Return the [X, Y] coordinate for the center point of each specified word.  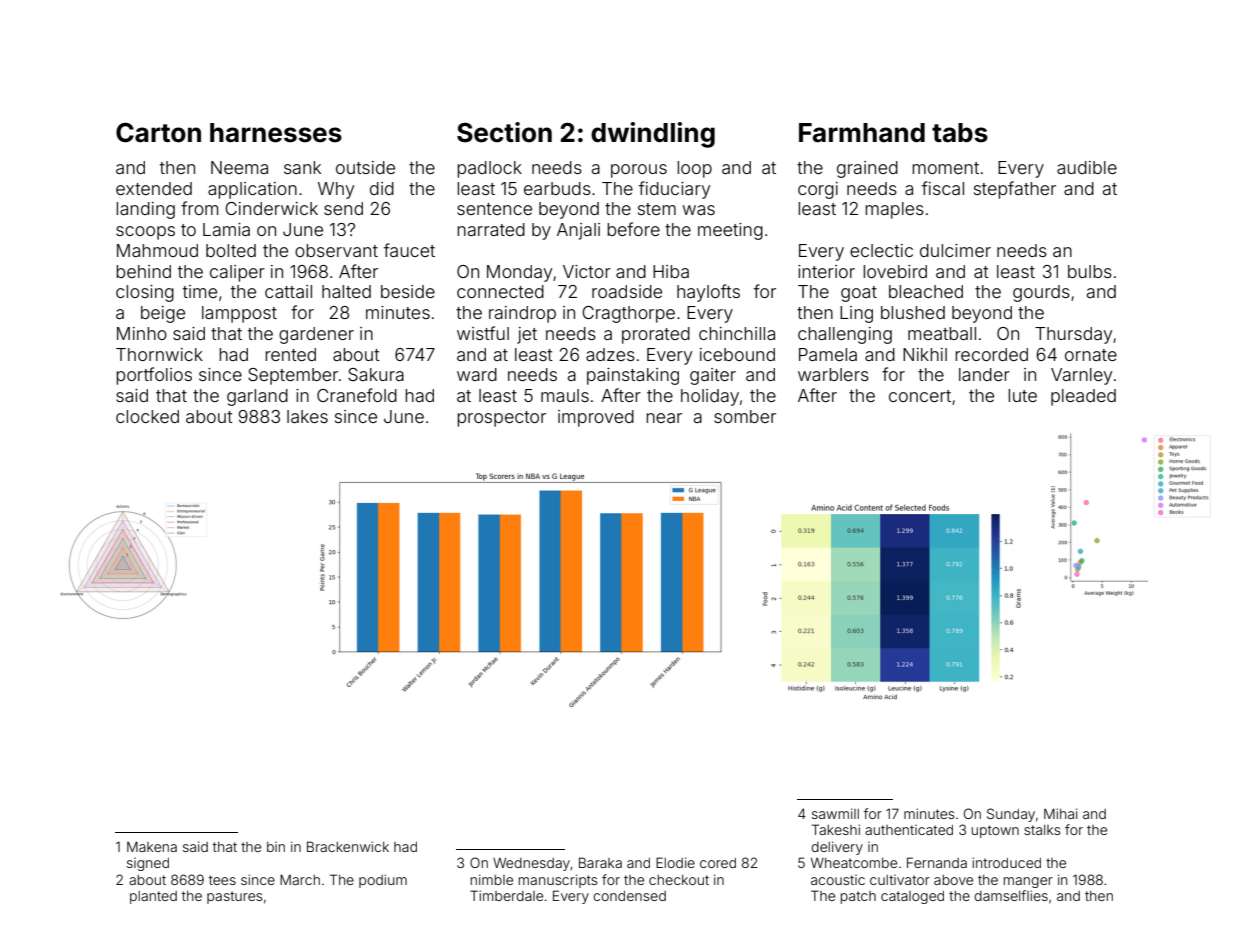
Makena [152, 846]
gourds [1041, 293]
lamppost [239, 314]
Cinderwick [271, 208]
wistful [483, 333]
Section [504, 132]
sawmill [835, 813]
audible [1087, 167]
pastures [234, 897]
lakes [307, 416]
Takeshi [836, 829]
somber [745, 416]
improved [596, 418]
